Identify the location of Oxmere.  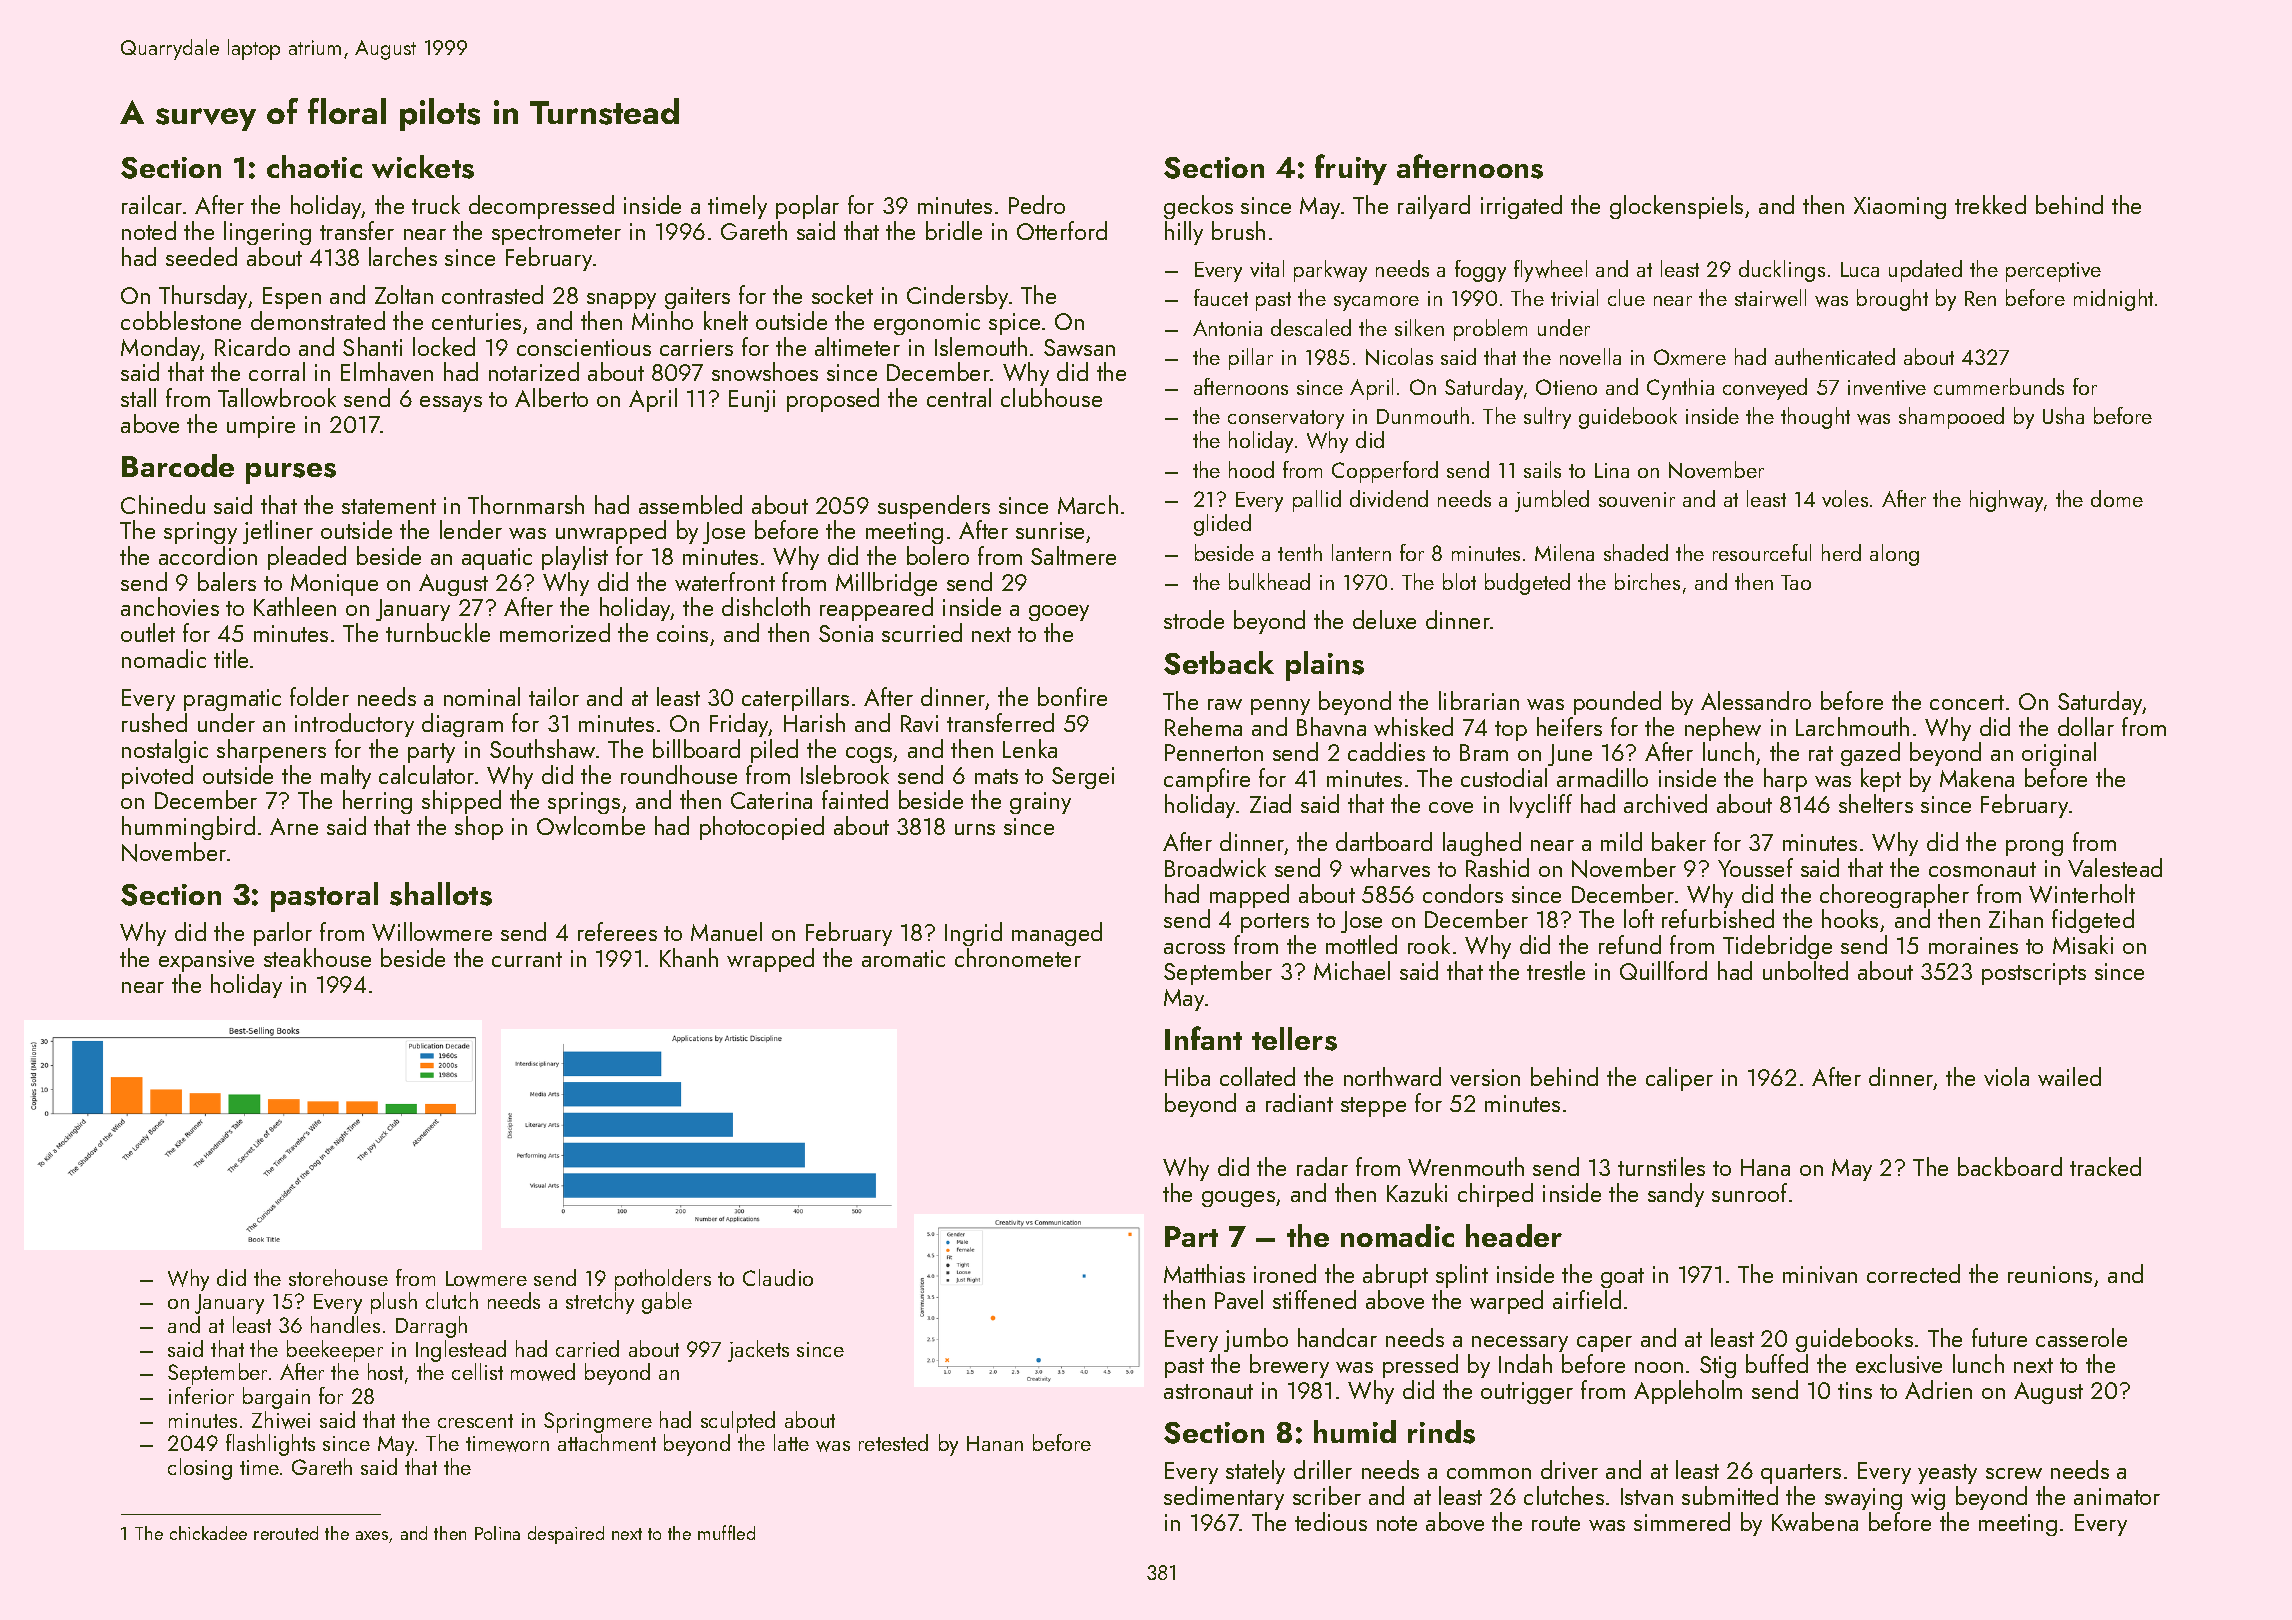
(1690, 357).
